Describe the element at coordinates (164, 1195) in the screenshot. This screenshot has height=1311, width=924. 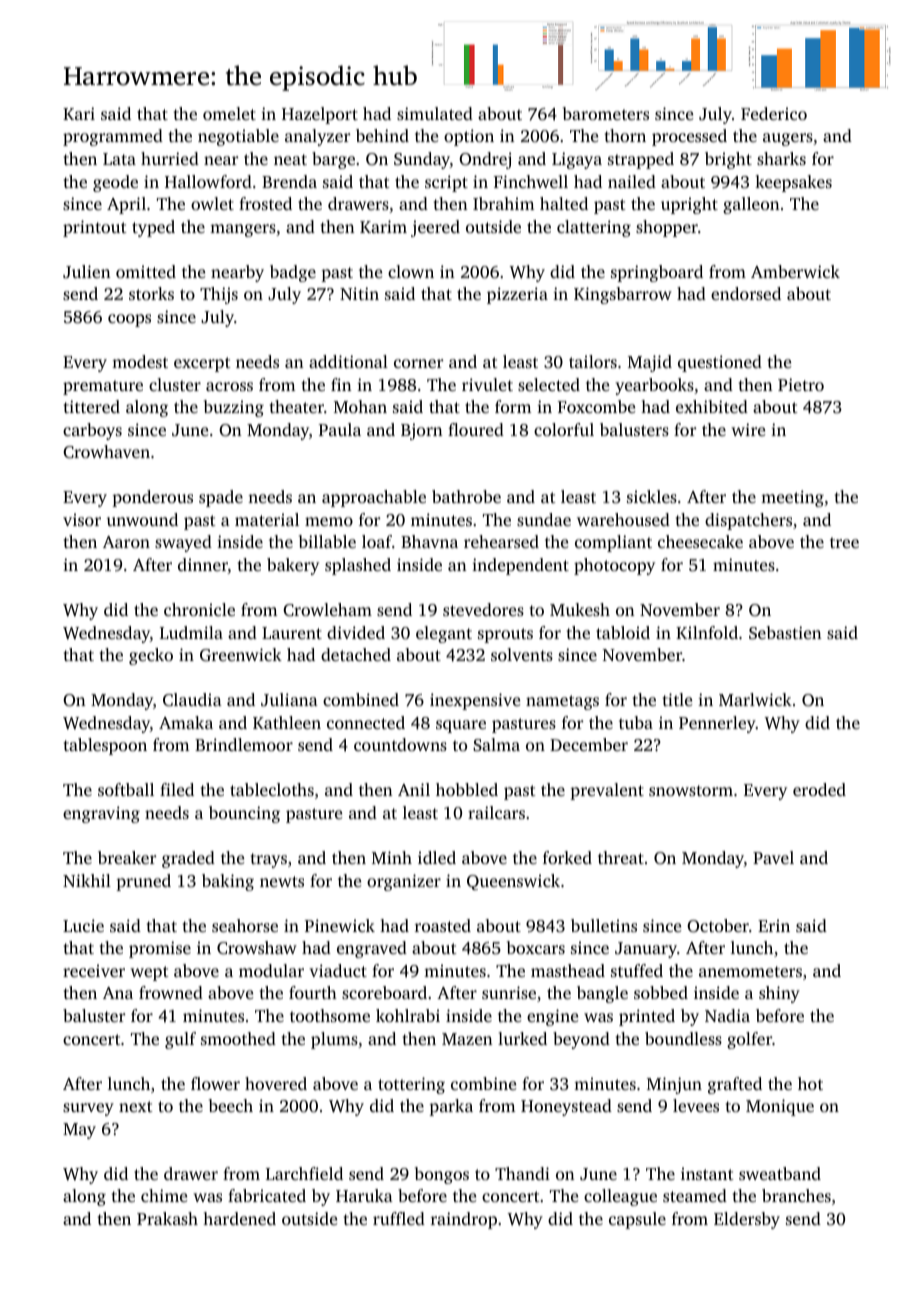
I see `chime` at that location.
